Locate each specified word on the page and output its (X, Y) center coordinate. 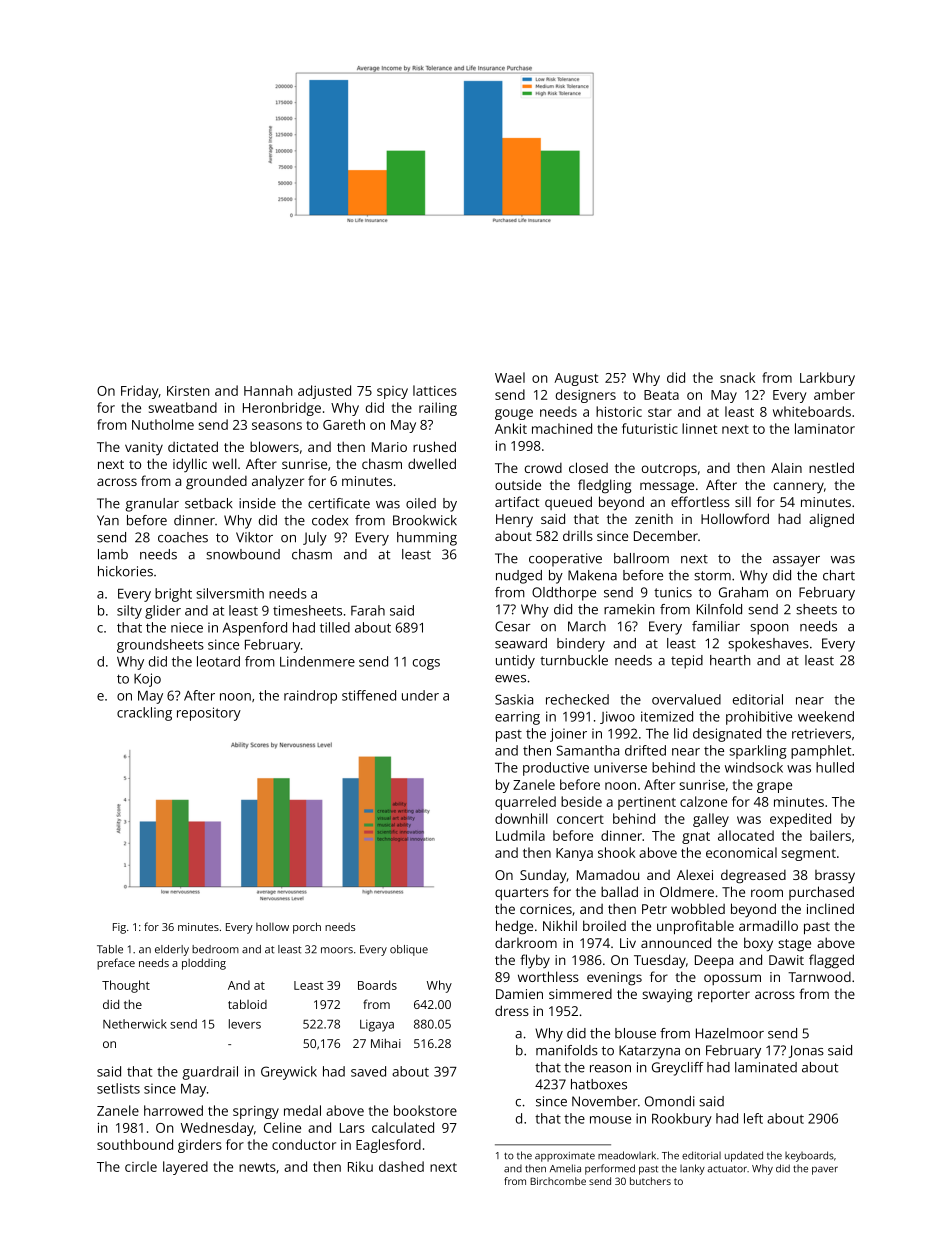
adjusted (324, 392)
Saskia (514, 699)
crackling (144, 714)
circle (141, 1166)
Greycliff (678, 1069)
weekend (826, 716)
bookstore (425, 1110)
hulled (835, 767)
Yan (108, 520)
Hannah (268, 390)
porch (307, 928)
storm (712, 576)
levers (245, 1024)
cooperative (565, 560)
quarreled (525, 803)
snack (737, 377)
